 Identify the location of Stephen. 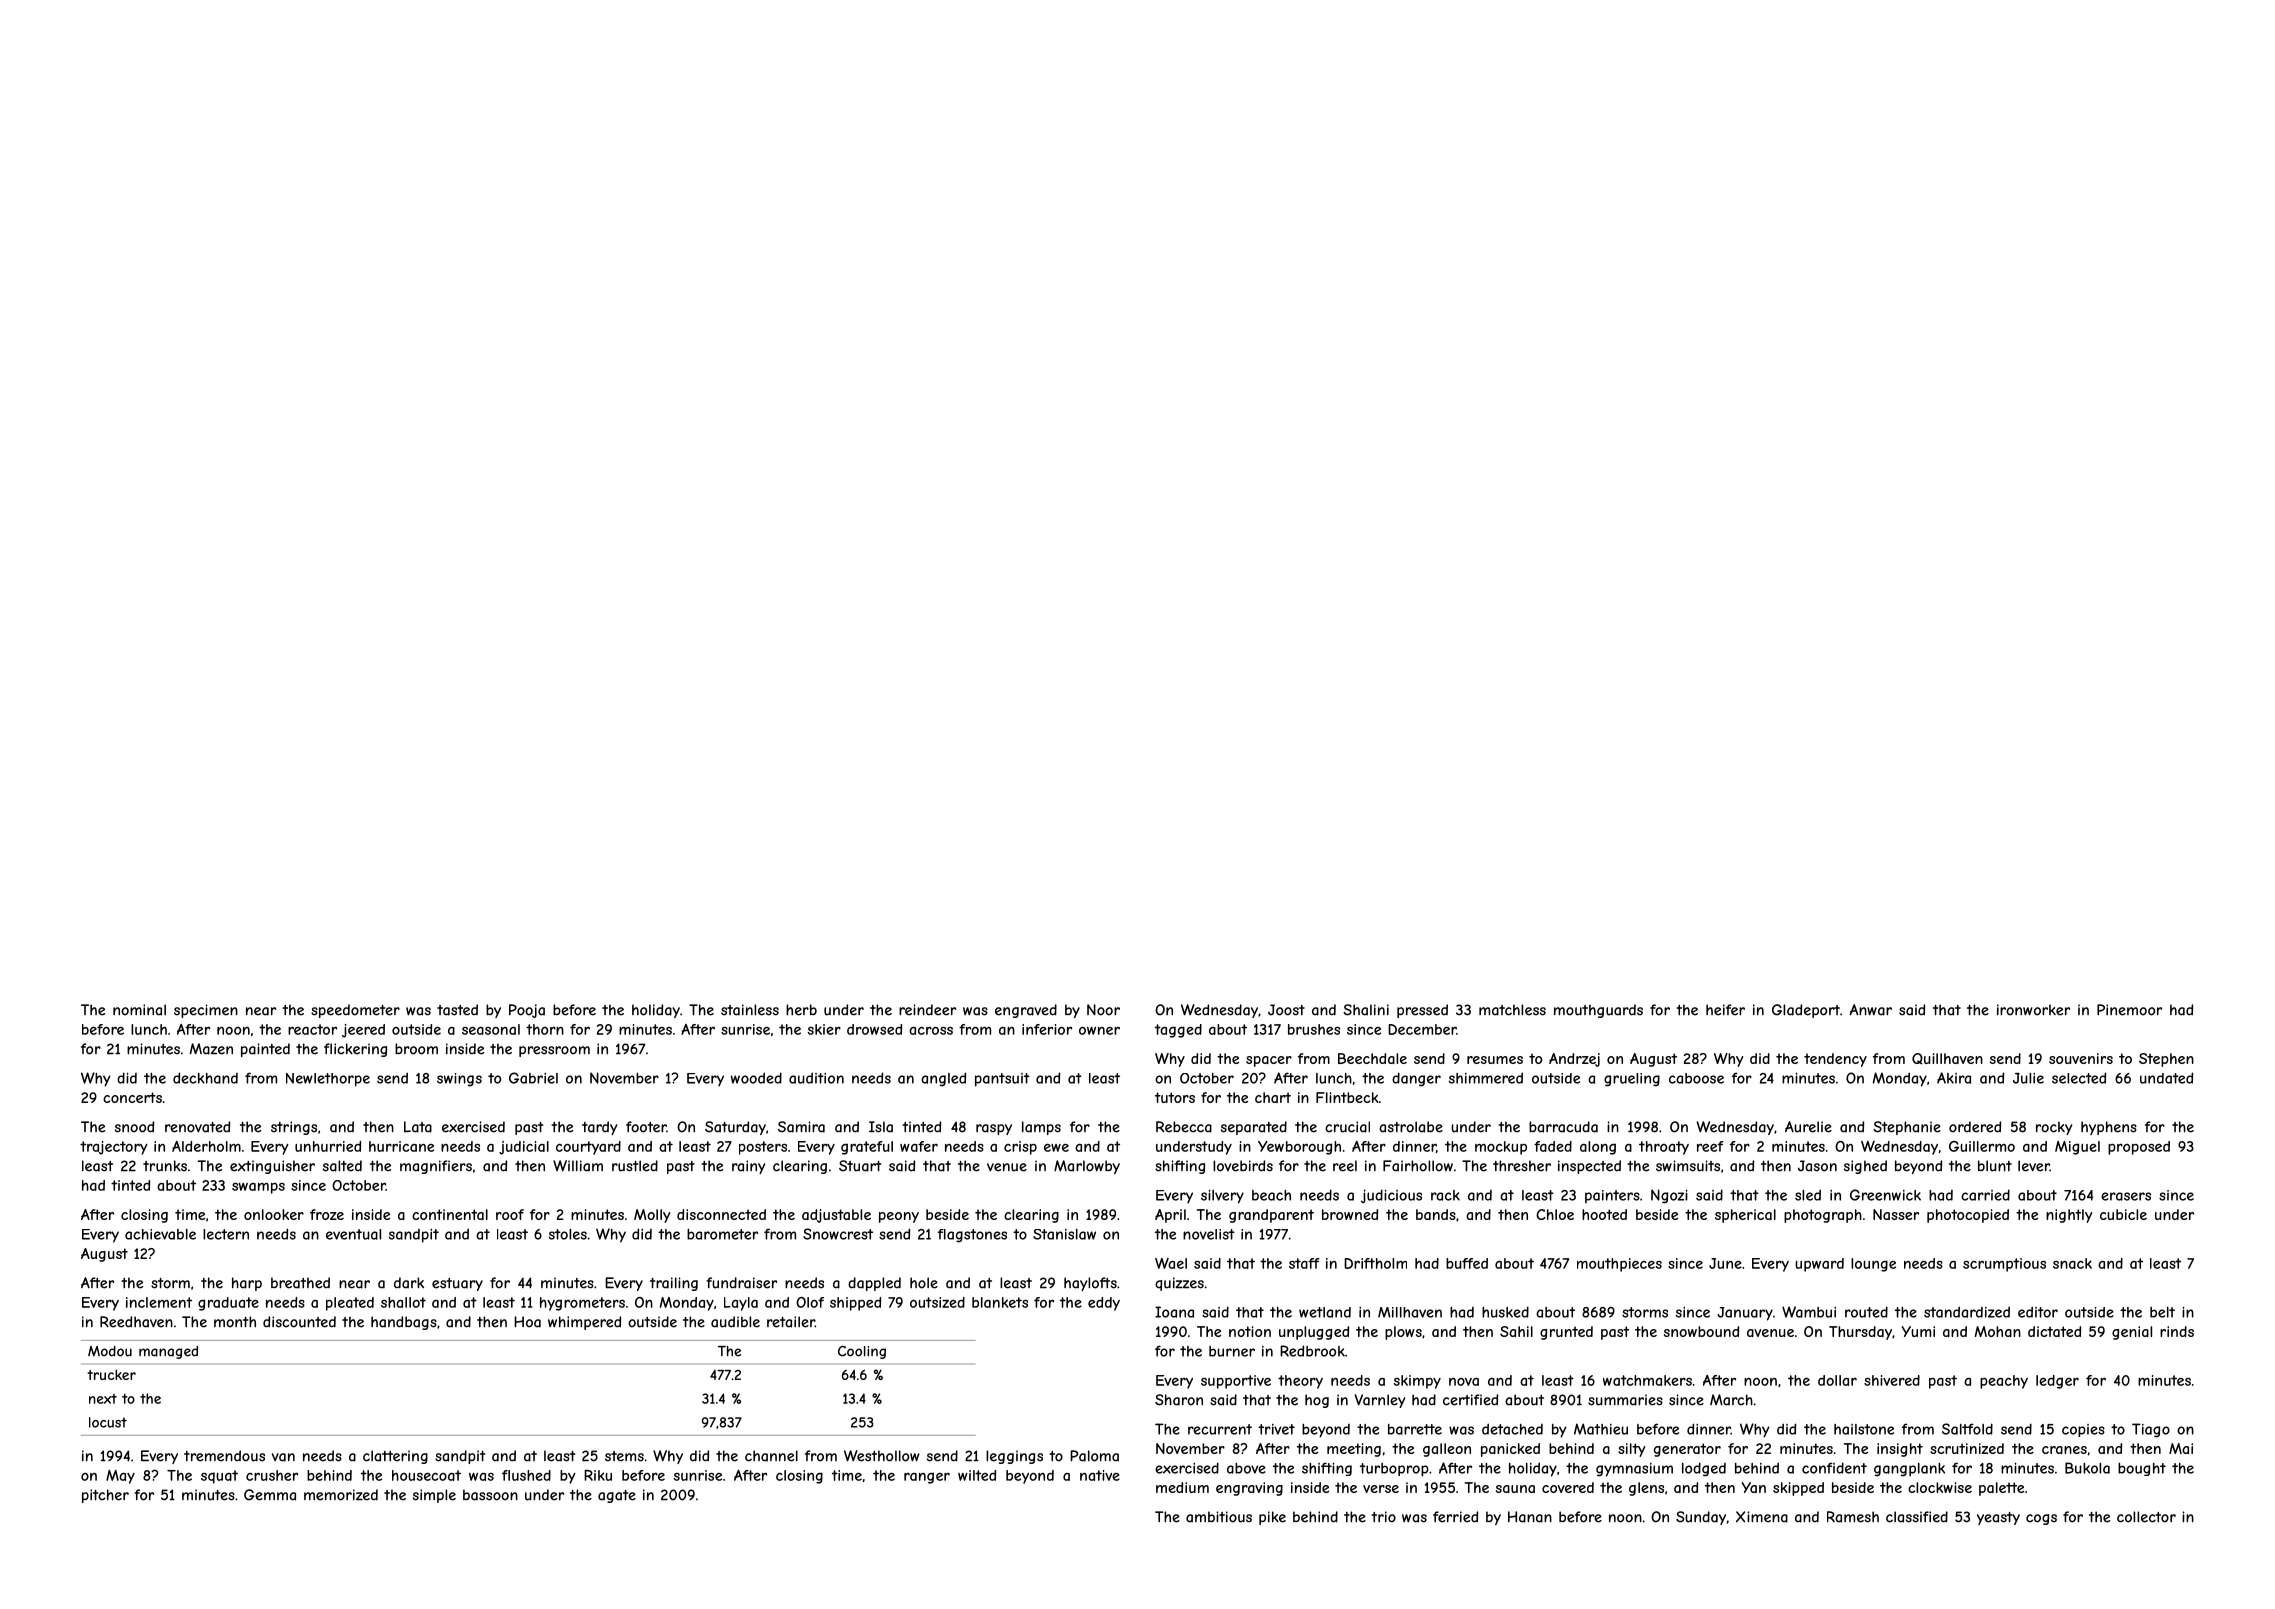
(2166, 1060).
